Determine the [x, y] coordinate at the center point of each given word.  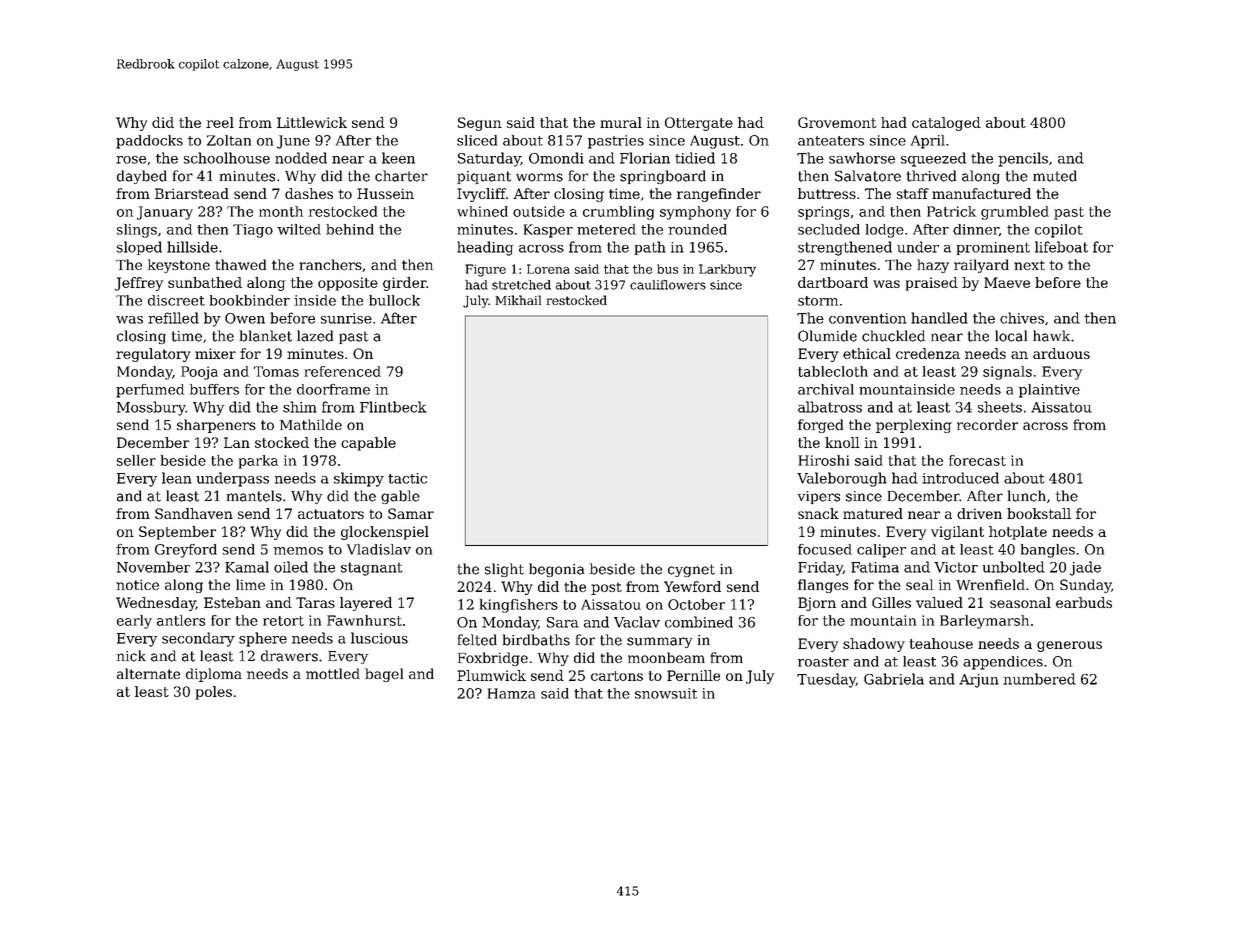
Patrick [951, 211]
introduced [960, 478]
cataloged [946, 124]
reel [220, 122]
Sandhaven [194, 513]
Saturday [489, 159]
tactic [407, 478]
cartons [617, 676]
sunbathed [205, 282]
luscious [379, 638]
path [650, 248]
